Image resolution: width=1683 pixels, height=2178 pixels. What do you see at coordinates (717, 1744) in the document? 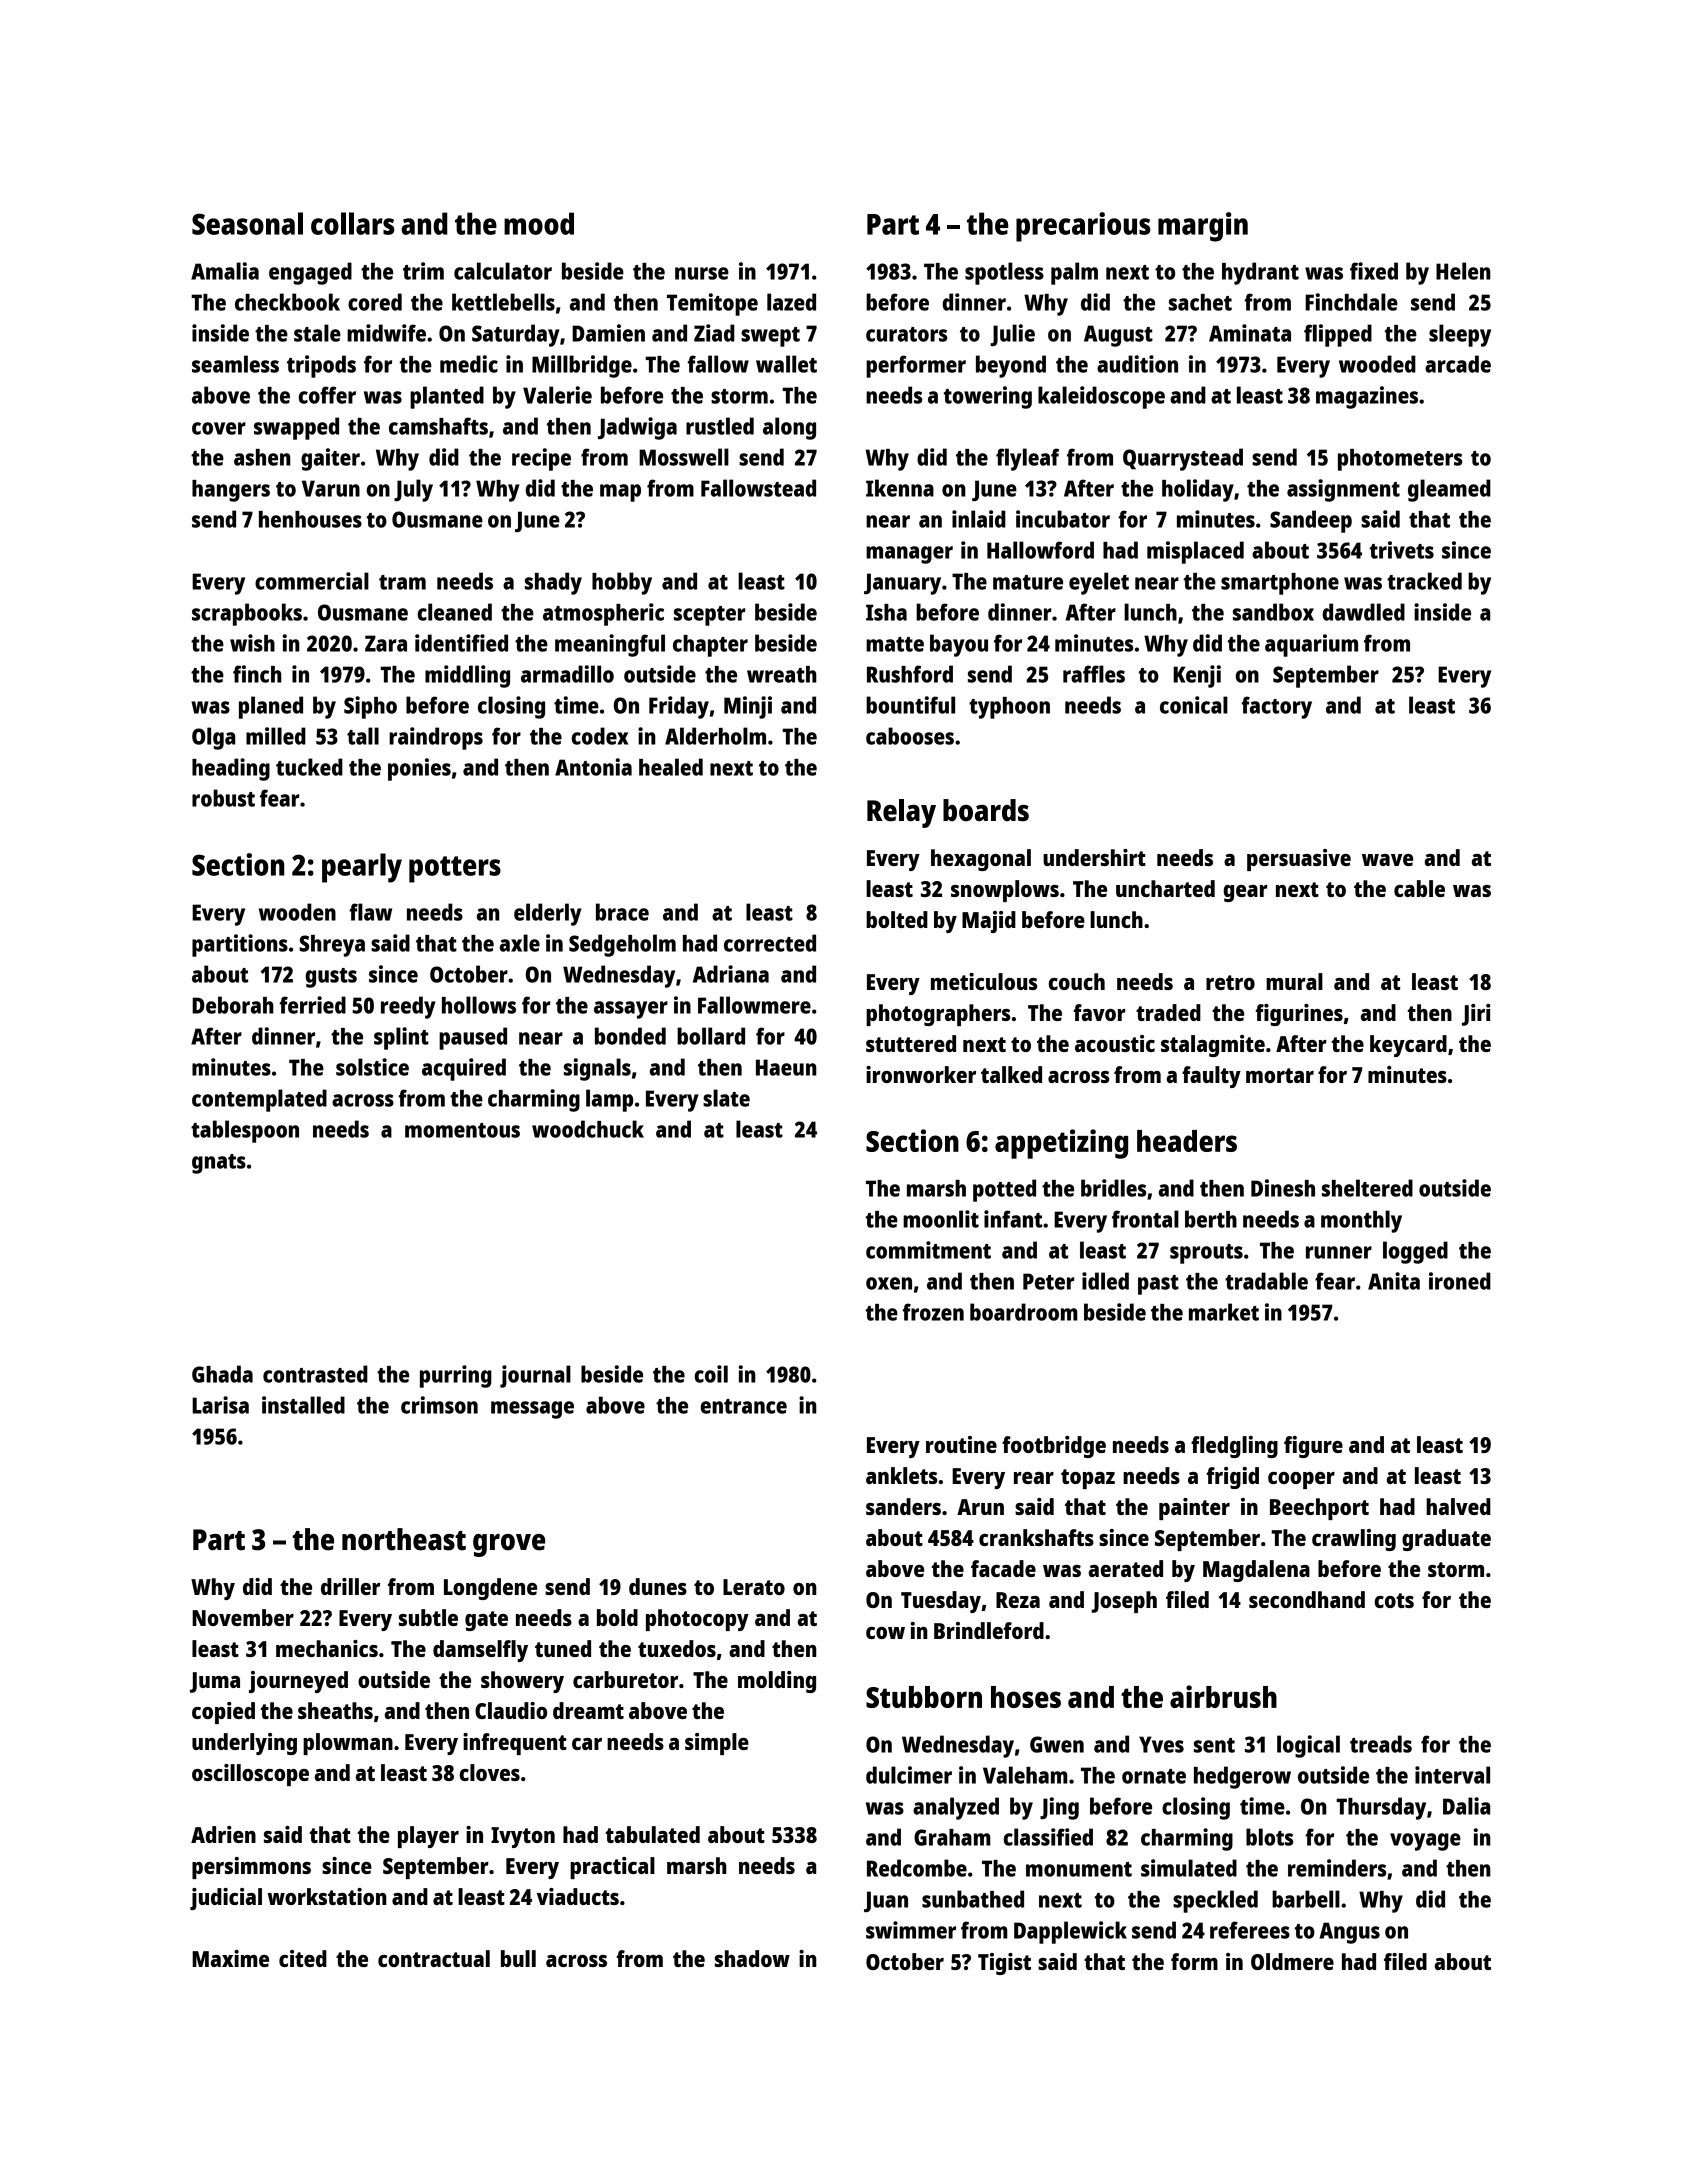
I see `simple` at bounding box center [717, 1744].
